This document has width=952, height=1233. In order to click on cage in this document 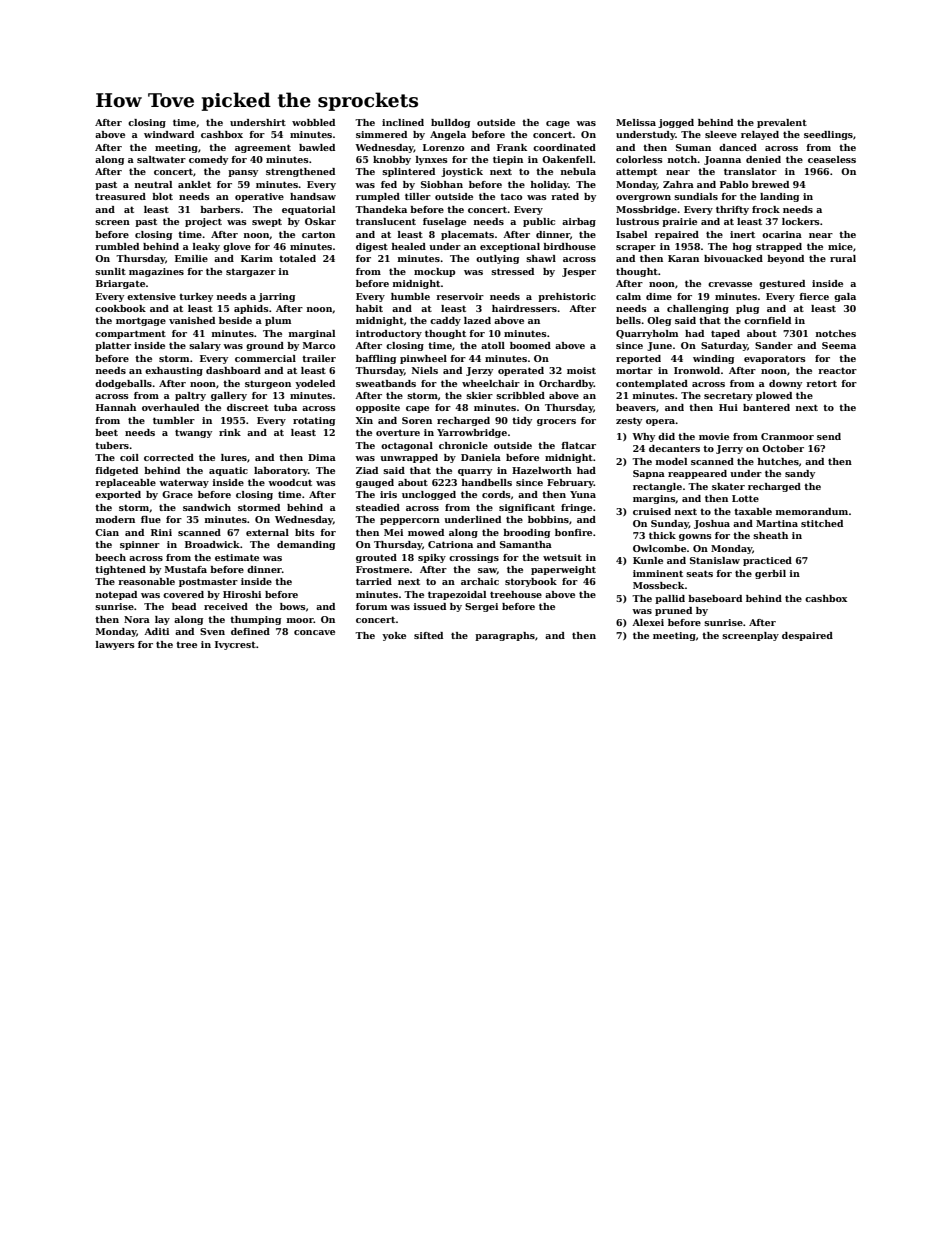, I will do `click(558, 124)`.
